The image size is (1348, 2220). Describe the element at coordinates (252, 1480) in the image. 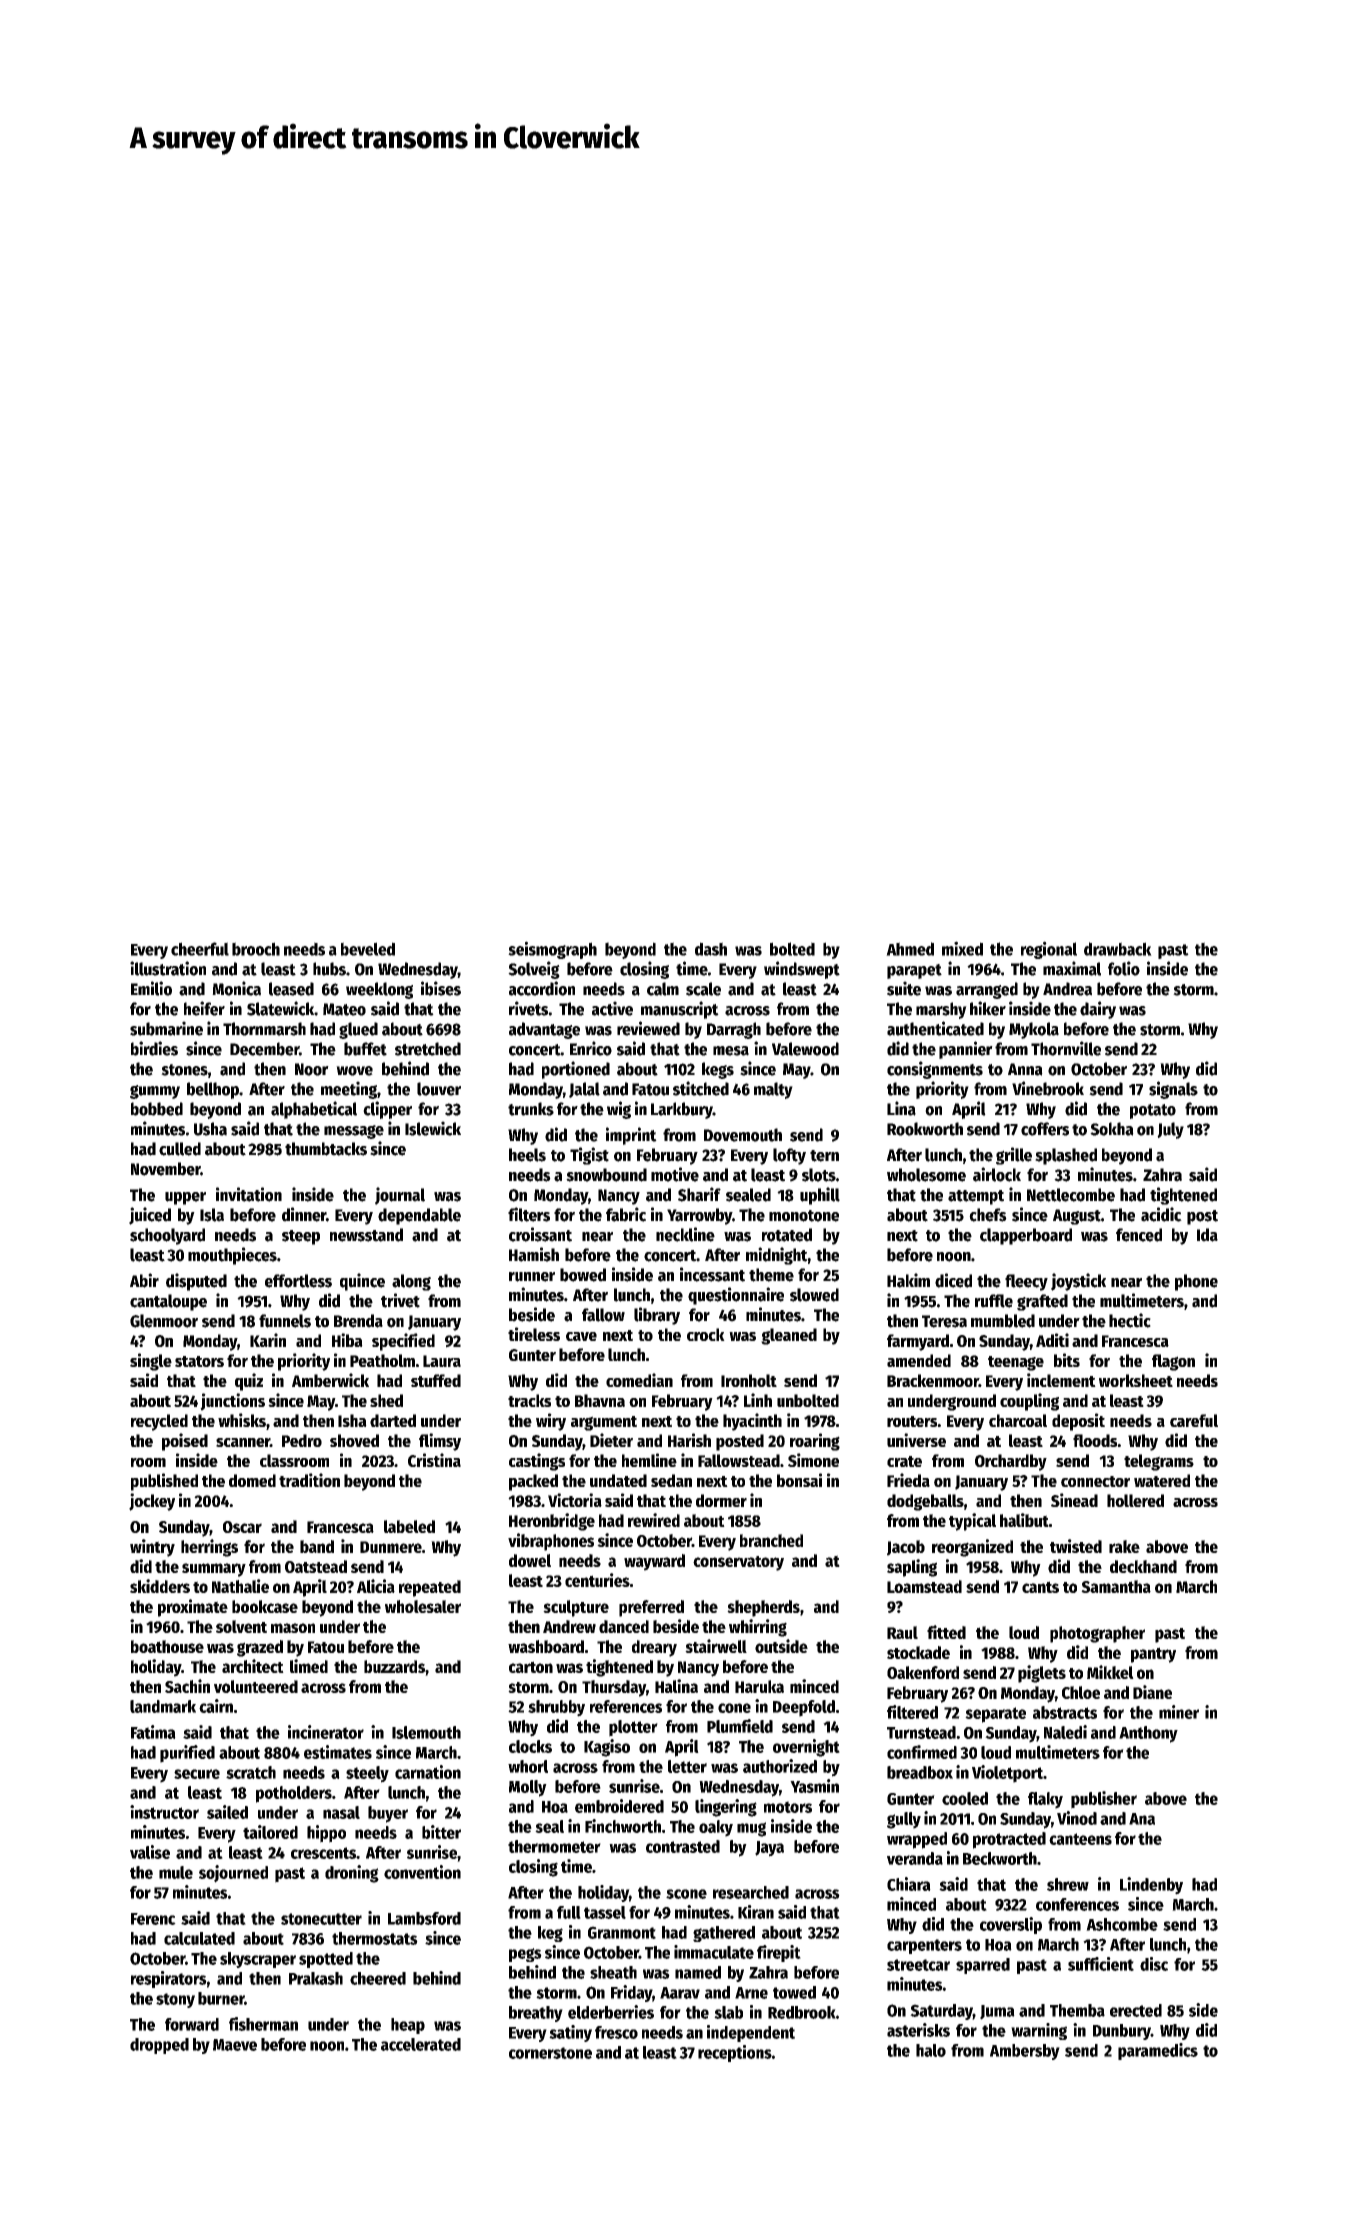

I see `domed` at that location.
